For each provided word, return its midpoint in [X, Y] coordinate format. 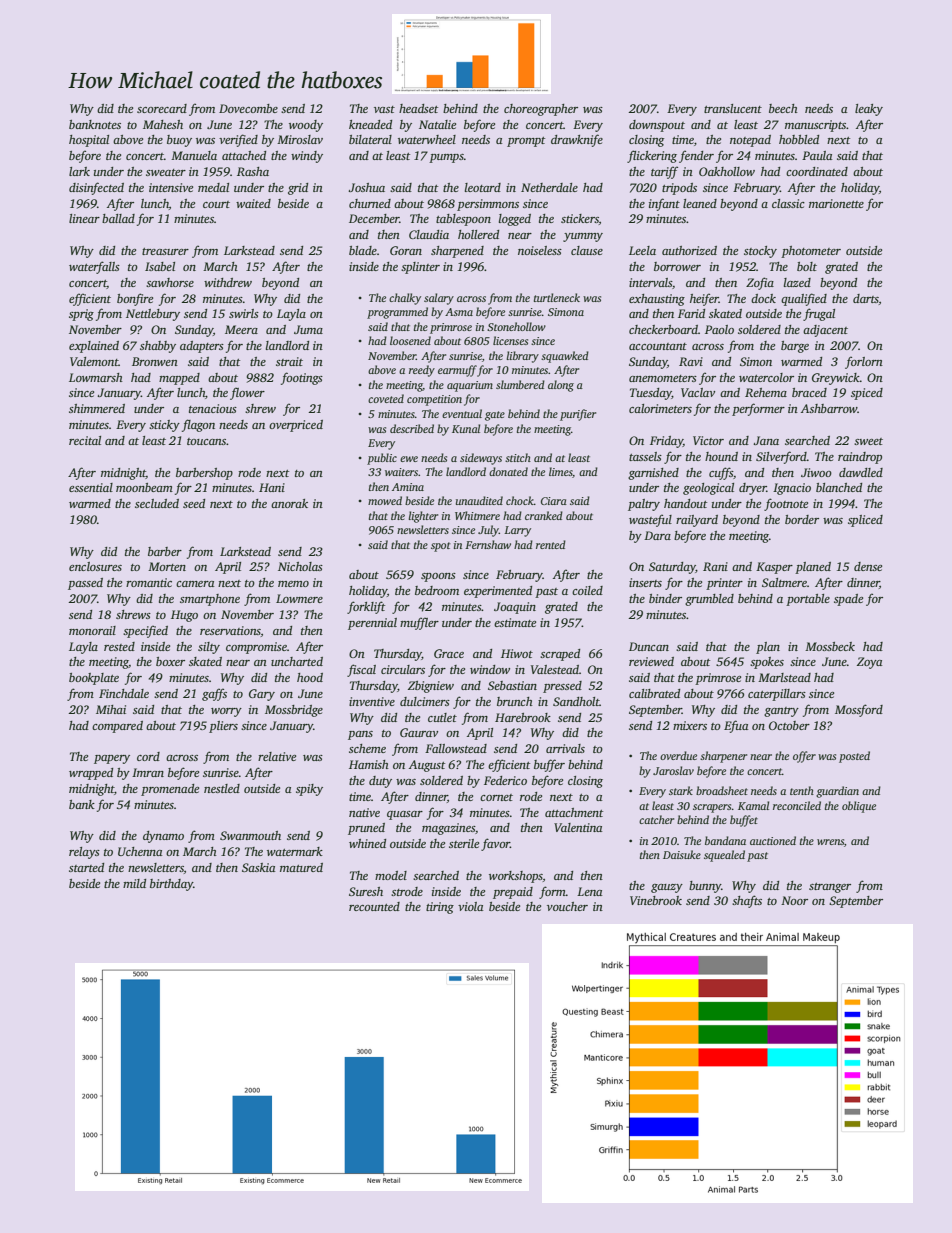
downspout [657, 126]
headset [418, 108]
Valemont [94, 361]
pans [360, 735]
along [561, 386]
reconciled [797, 805]
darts [866, 298]
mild [134, 883]
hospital [89, 141]
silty [209, 648]
